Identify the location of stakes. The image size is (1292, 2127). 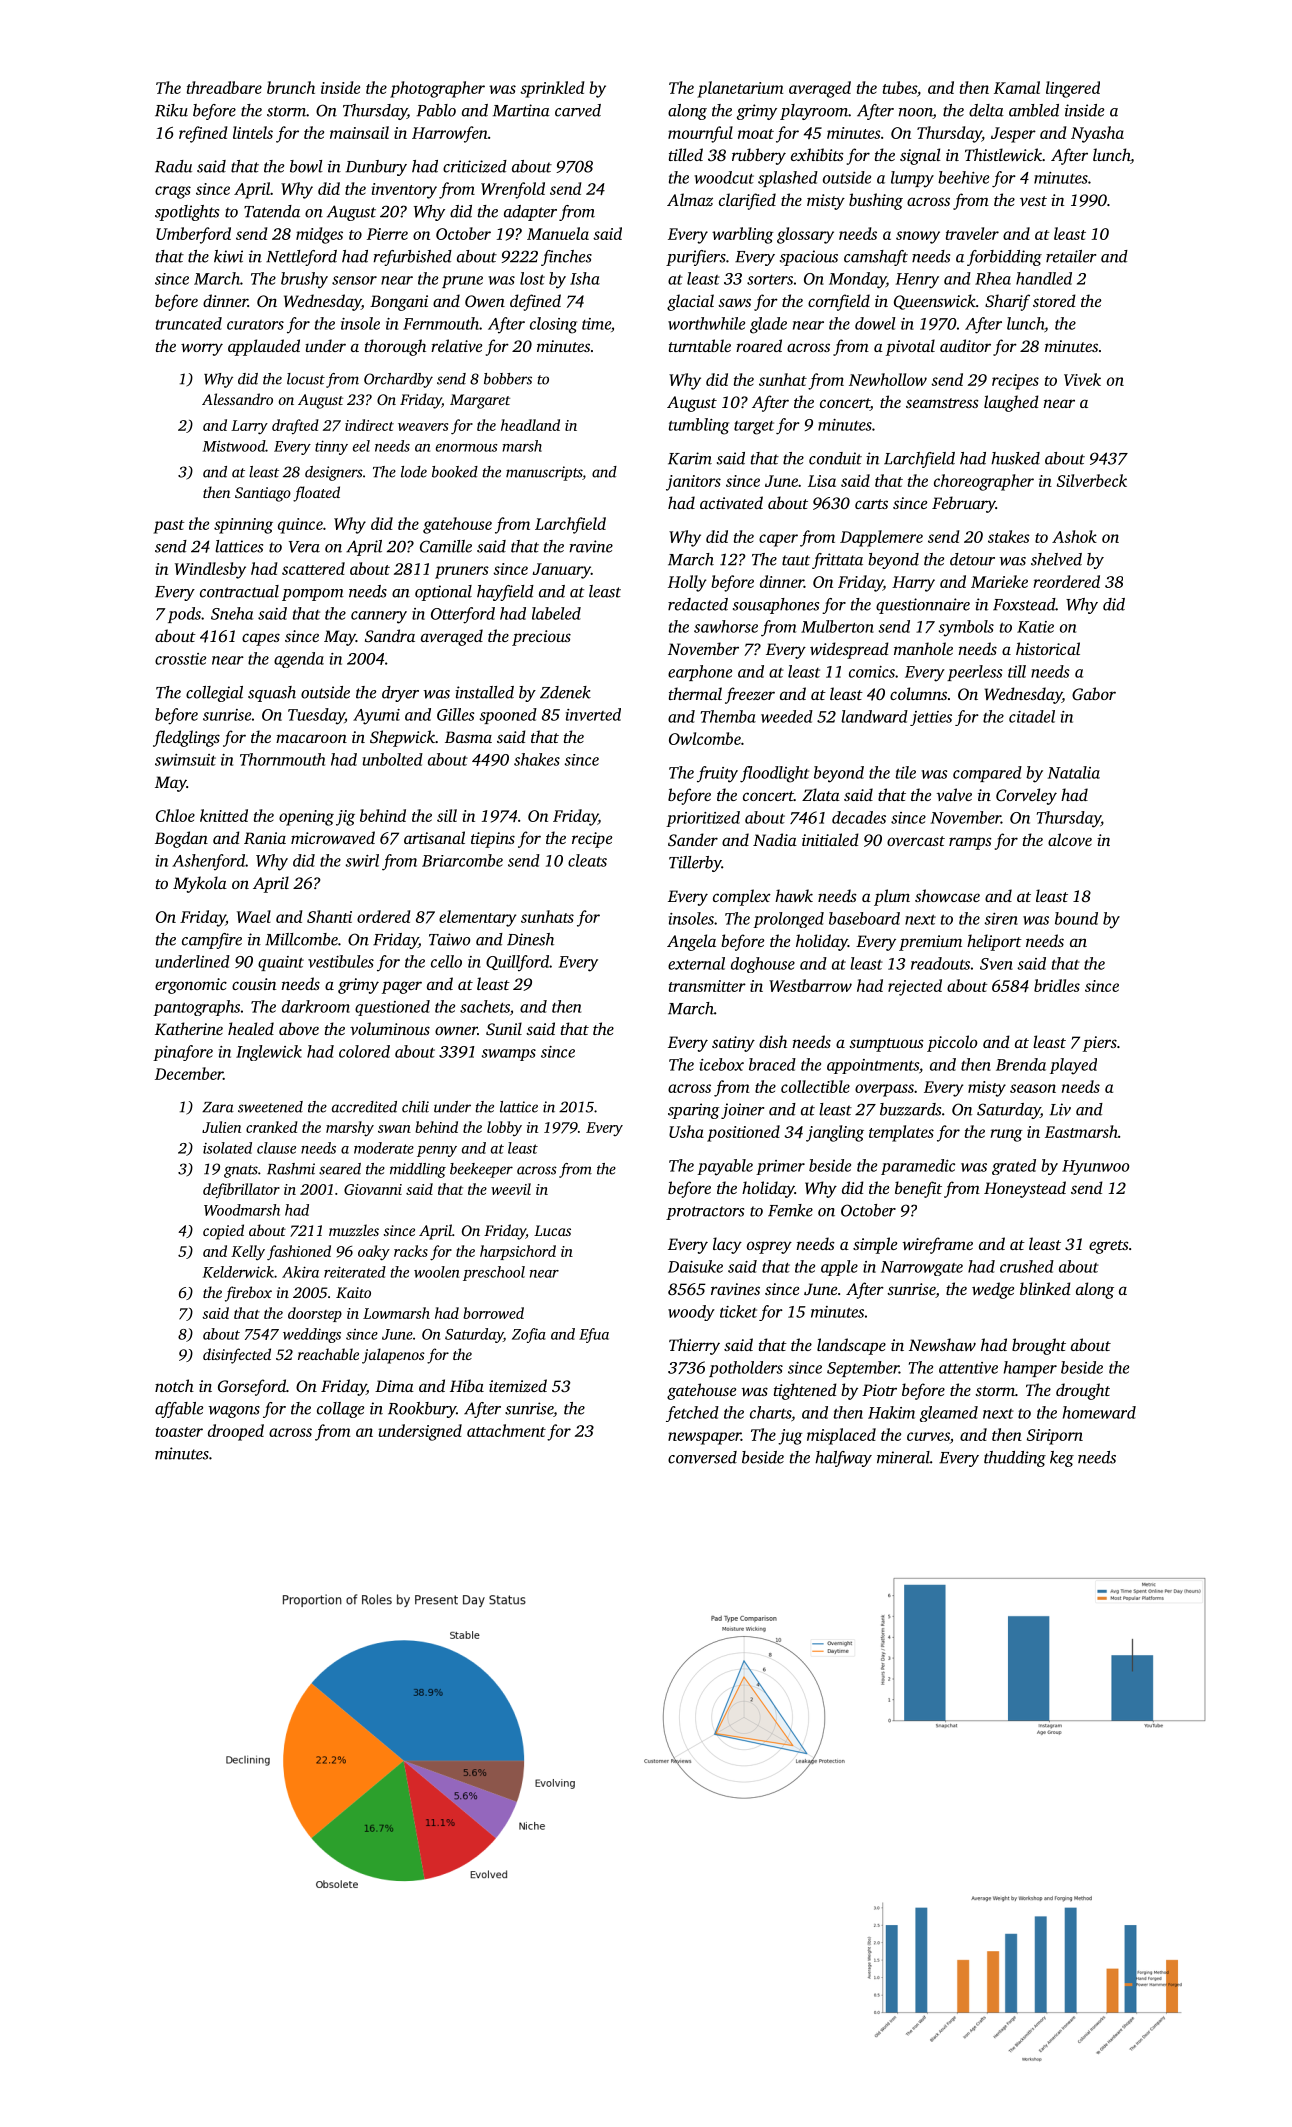
(1009, 536).
